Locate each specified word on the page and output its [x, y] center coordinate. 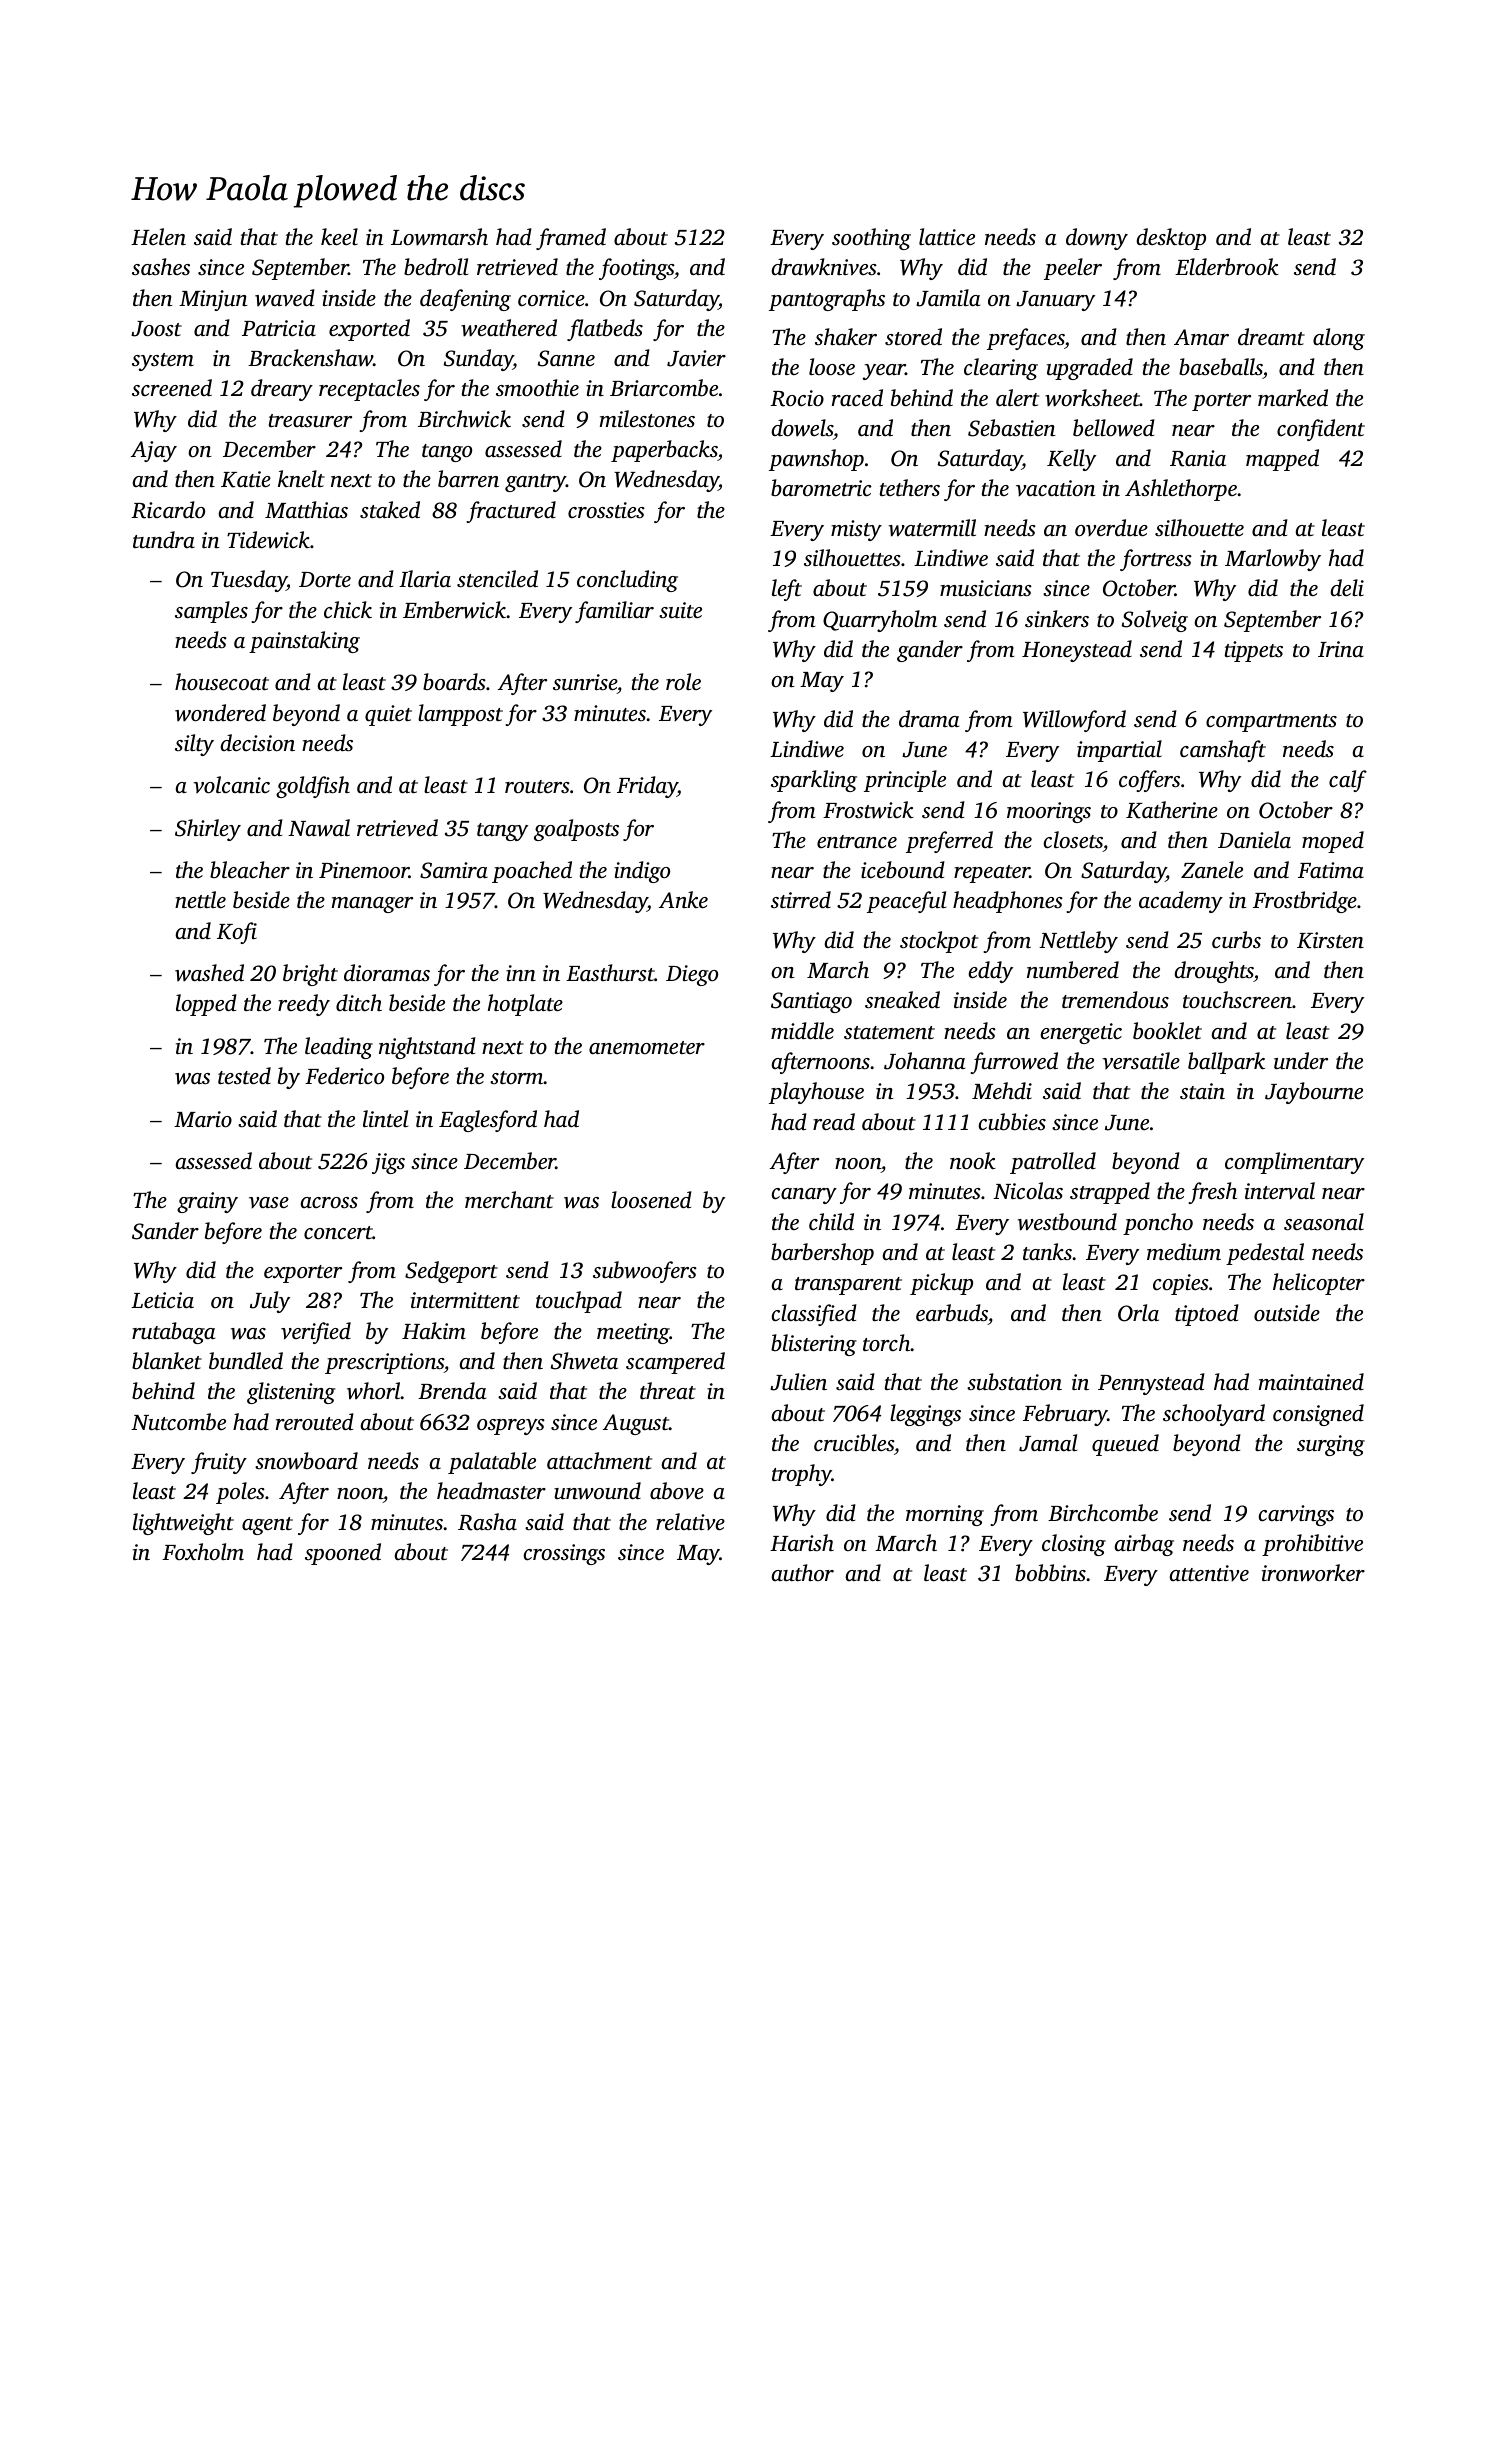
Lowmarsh [439, 237]
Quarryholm [880, 621]
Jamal [1048, 1443]
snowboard [306, 1461]
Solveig [1155, 621]
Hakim [434, 1330]
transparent [848, 1286]
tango [447, 453]
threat [668, 1390]
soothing [871, 239]
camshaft [1223, 751]
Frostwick [868, 810]
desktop [1171, 239]
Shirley [208, 830]
